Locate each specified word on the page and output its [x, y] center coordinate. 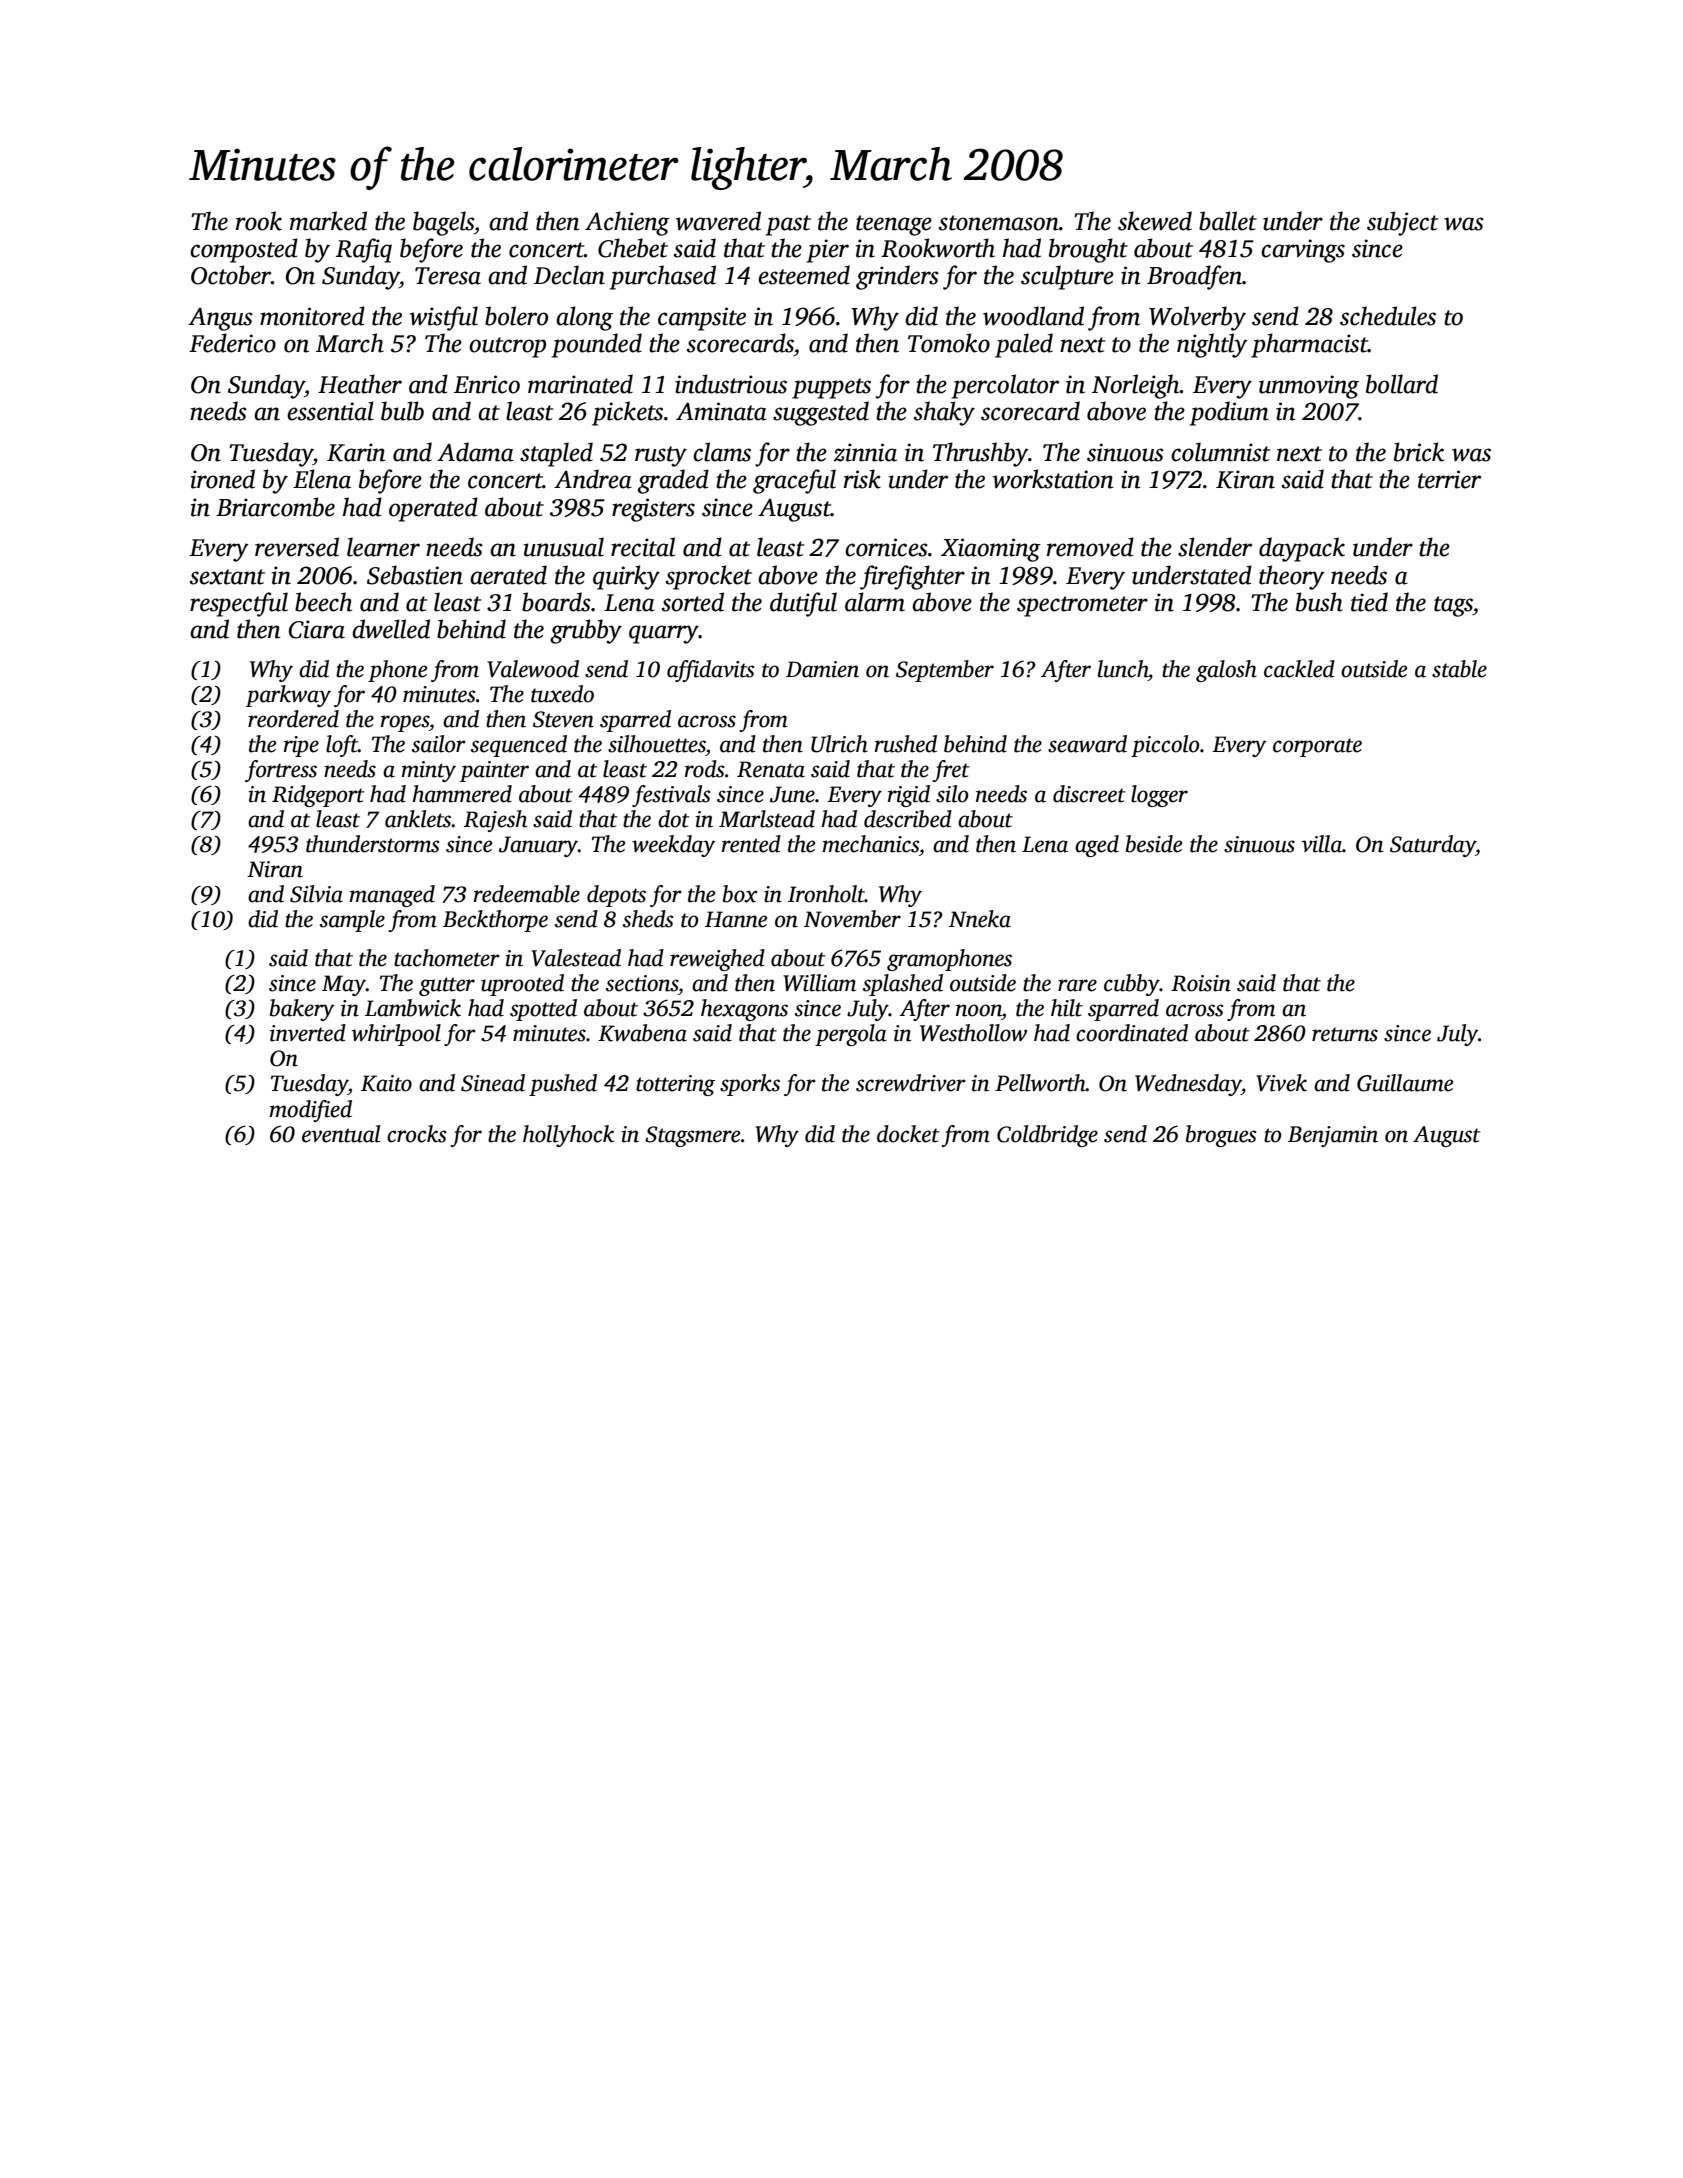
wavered [718, 221]
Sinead [493, 1083]
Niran [275, 869]
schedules [1388, 316]
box [740, 894]
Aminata [721, 411]
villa [1321, 844]
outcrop [507, 347]
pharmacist [1309, 345]
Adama [475, 452]
